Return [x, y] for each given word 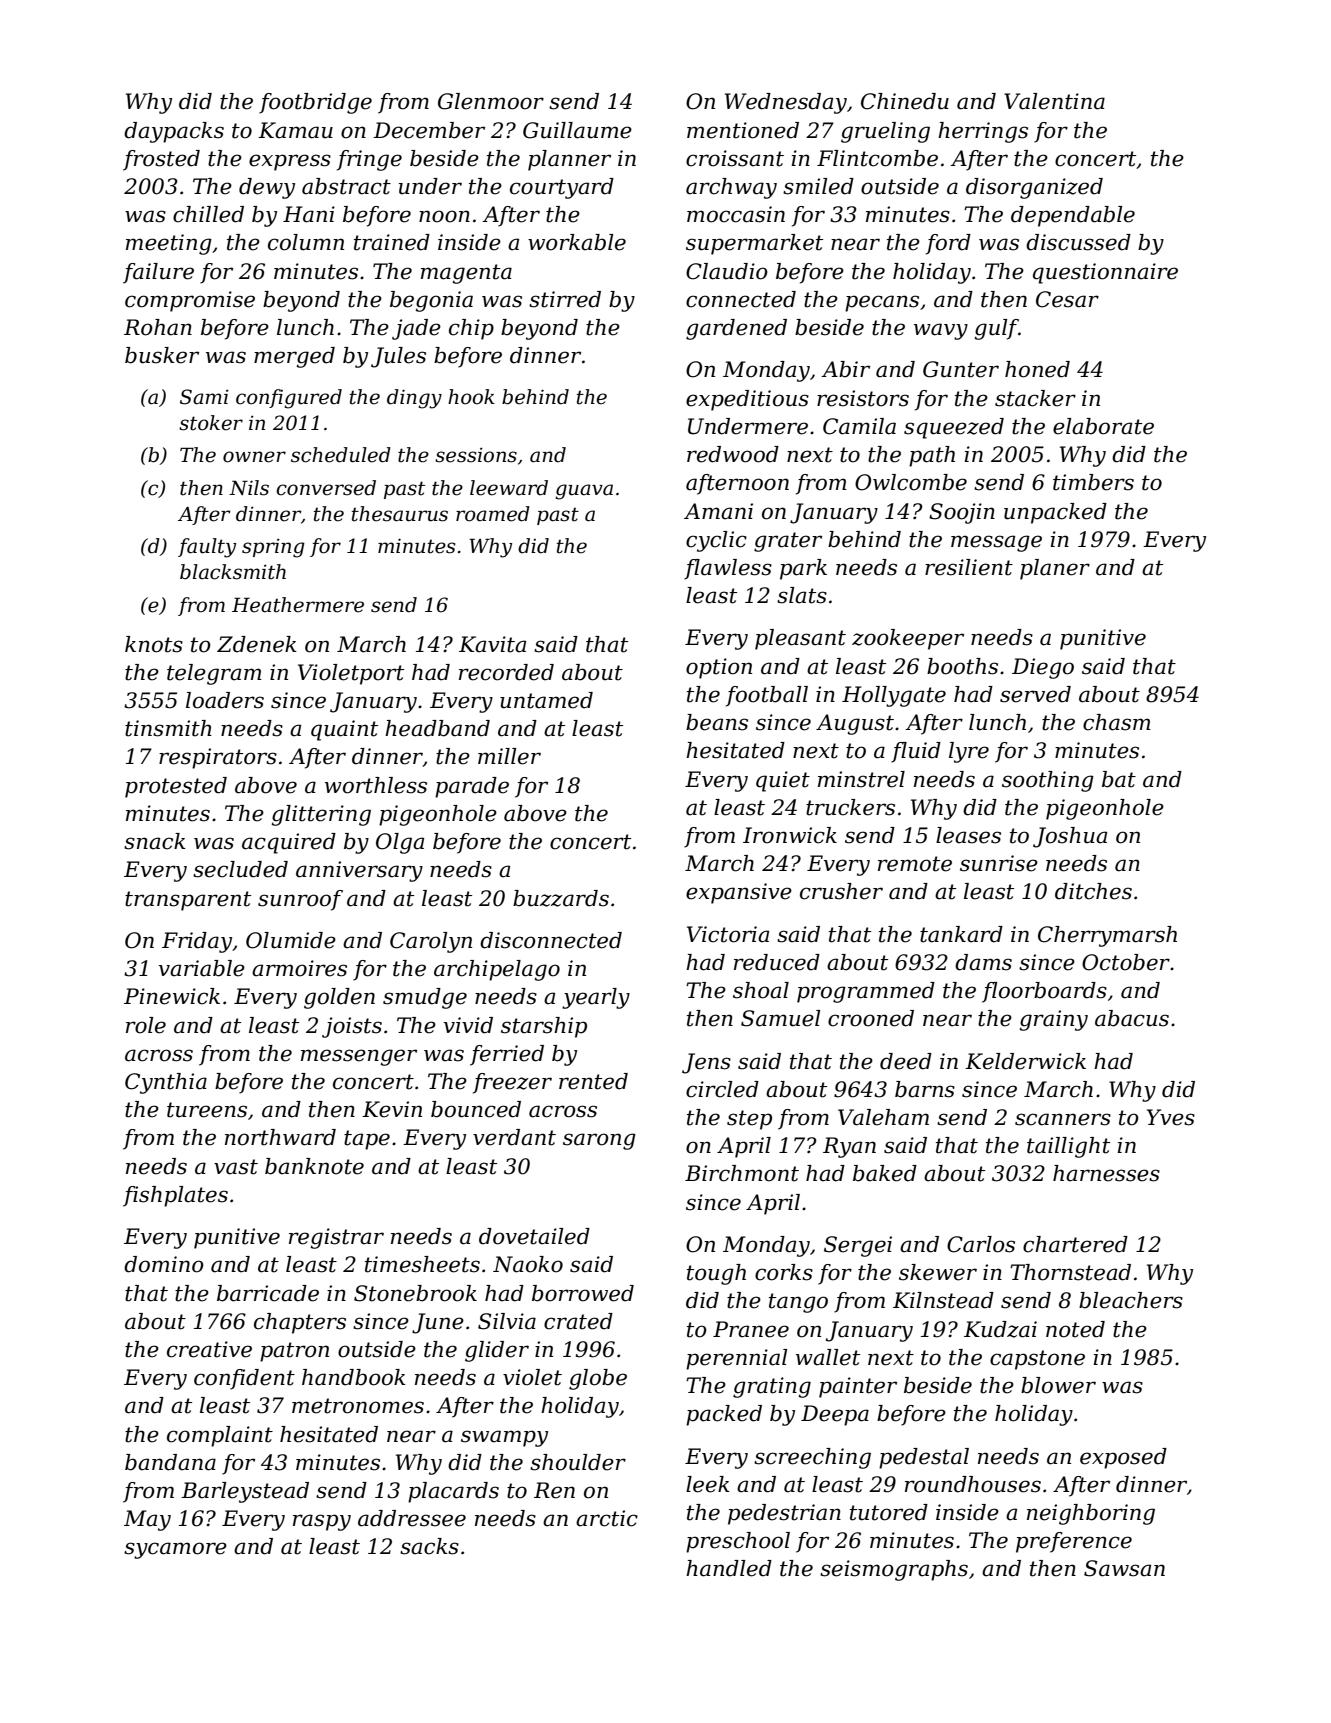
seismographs [894, 1570]
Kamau [295, 130]
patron [294, 1352]
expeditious [747, 400]
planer [1055, 569]
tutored [889, 1512]
